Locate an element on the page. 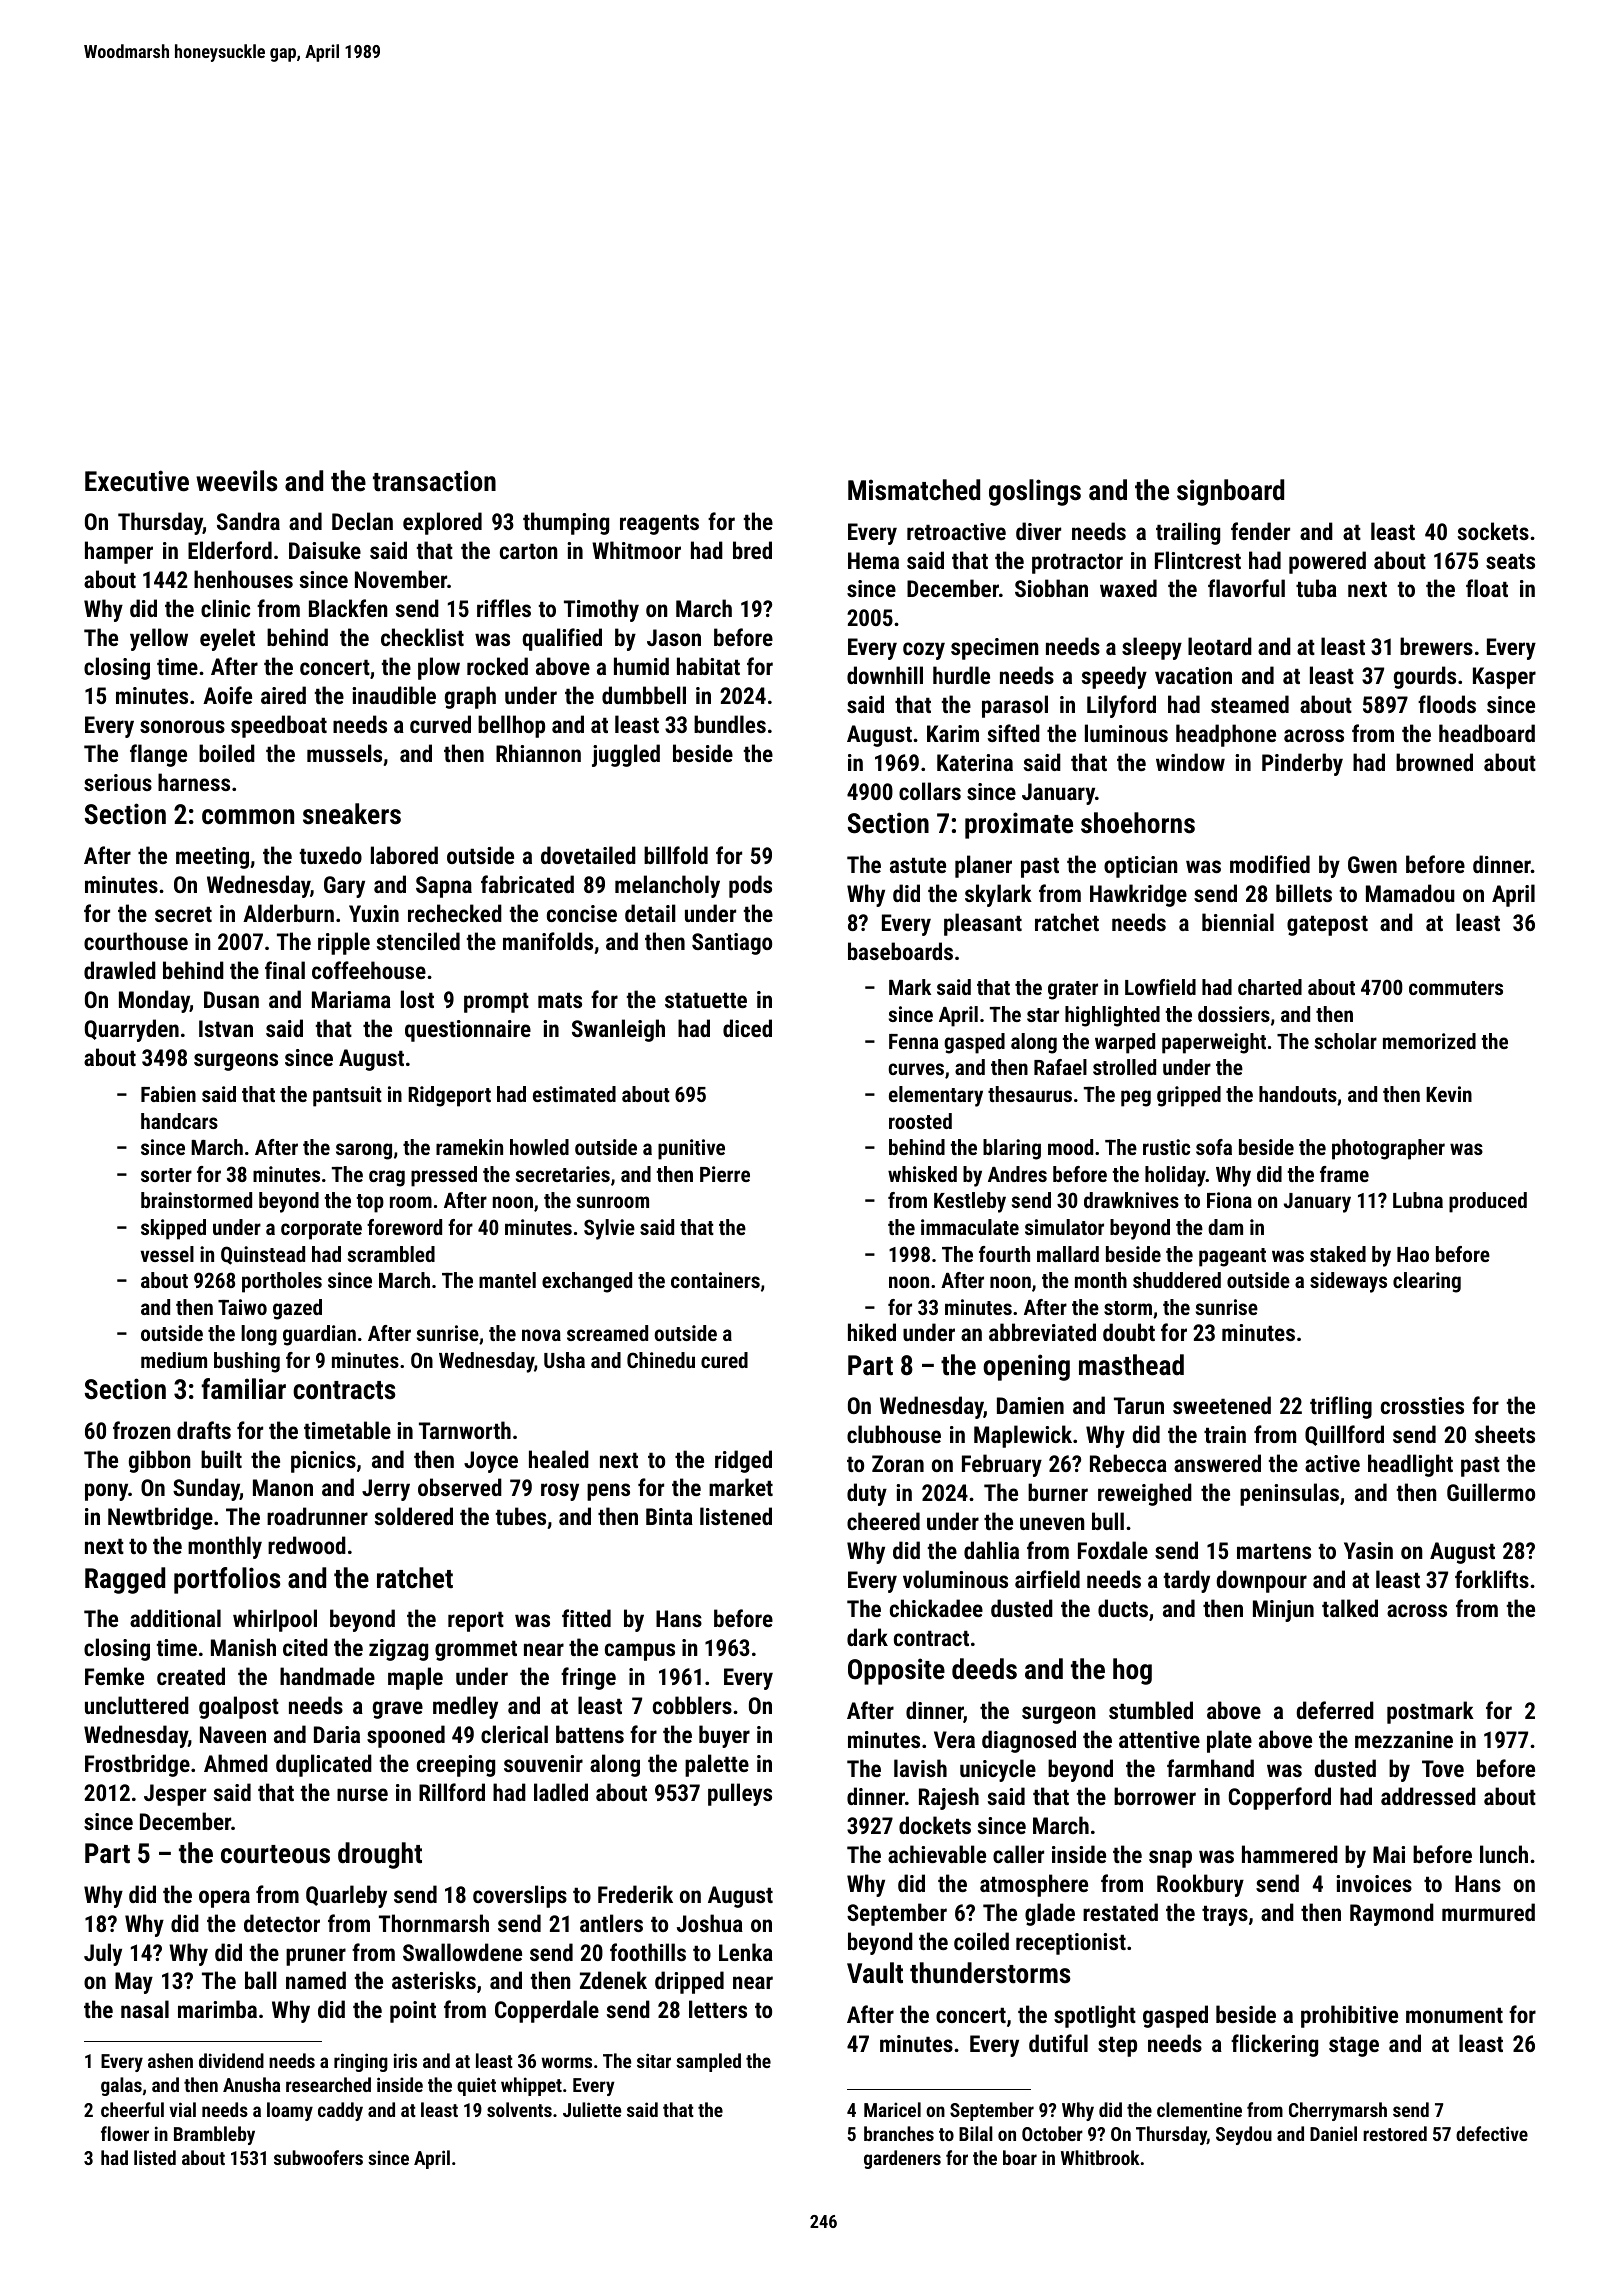 The width and height of the document is (1620, 2292). antlers is located at coordinates (611, 1923).
